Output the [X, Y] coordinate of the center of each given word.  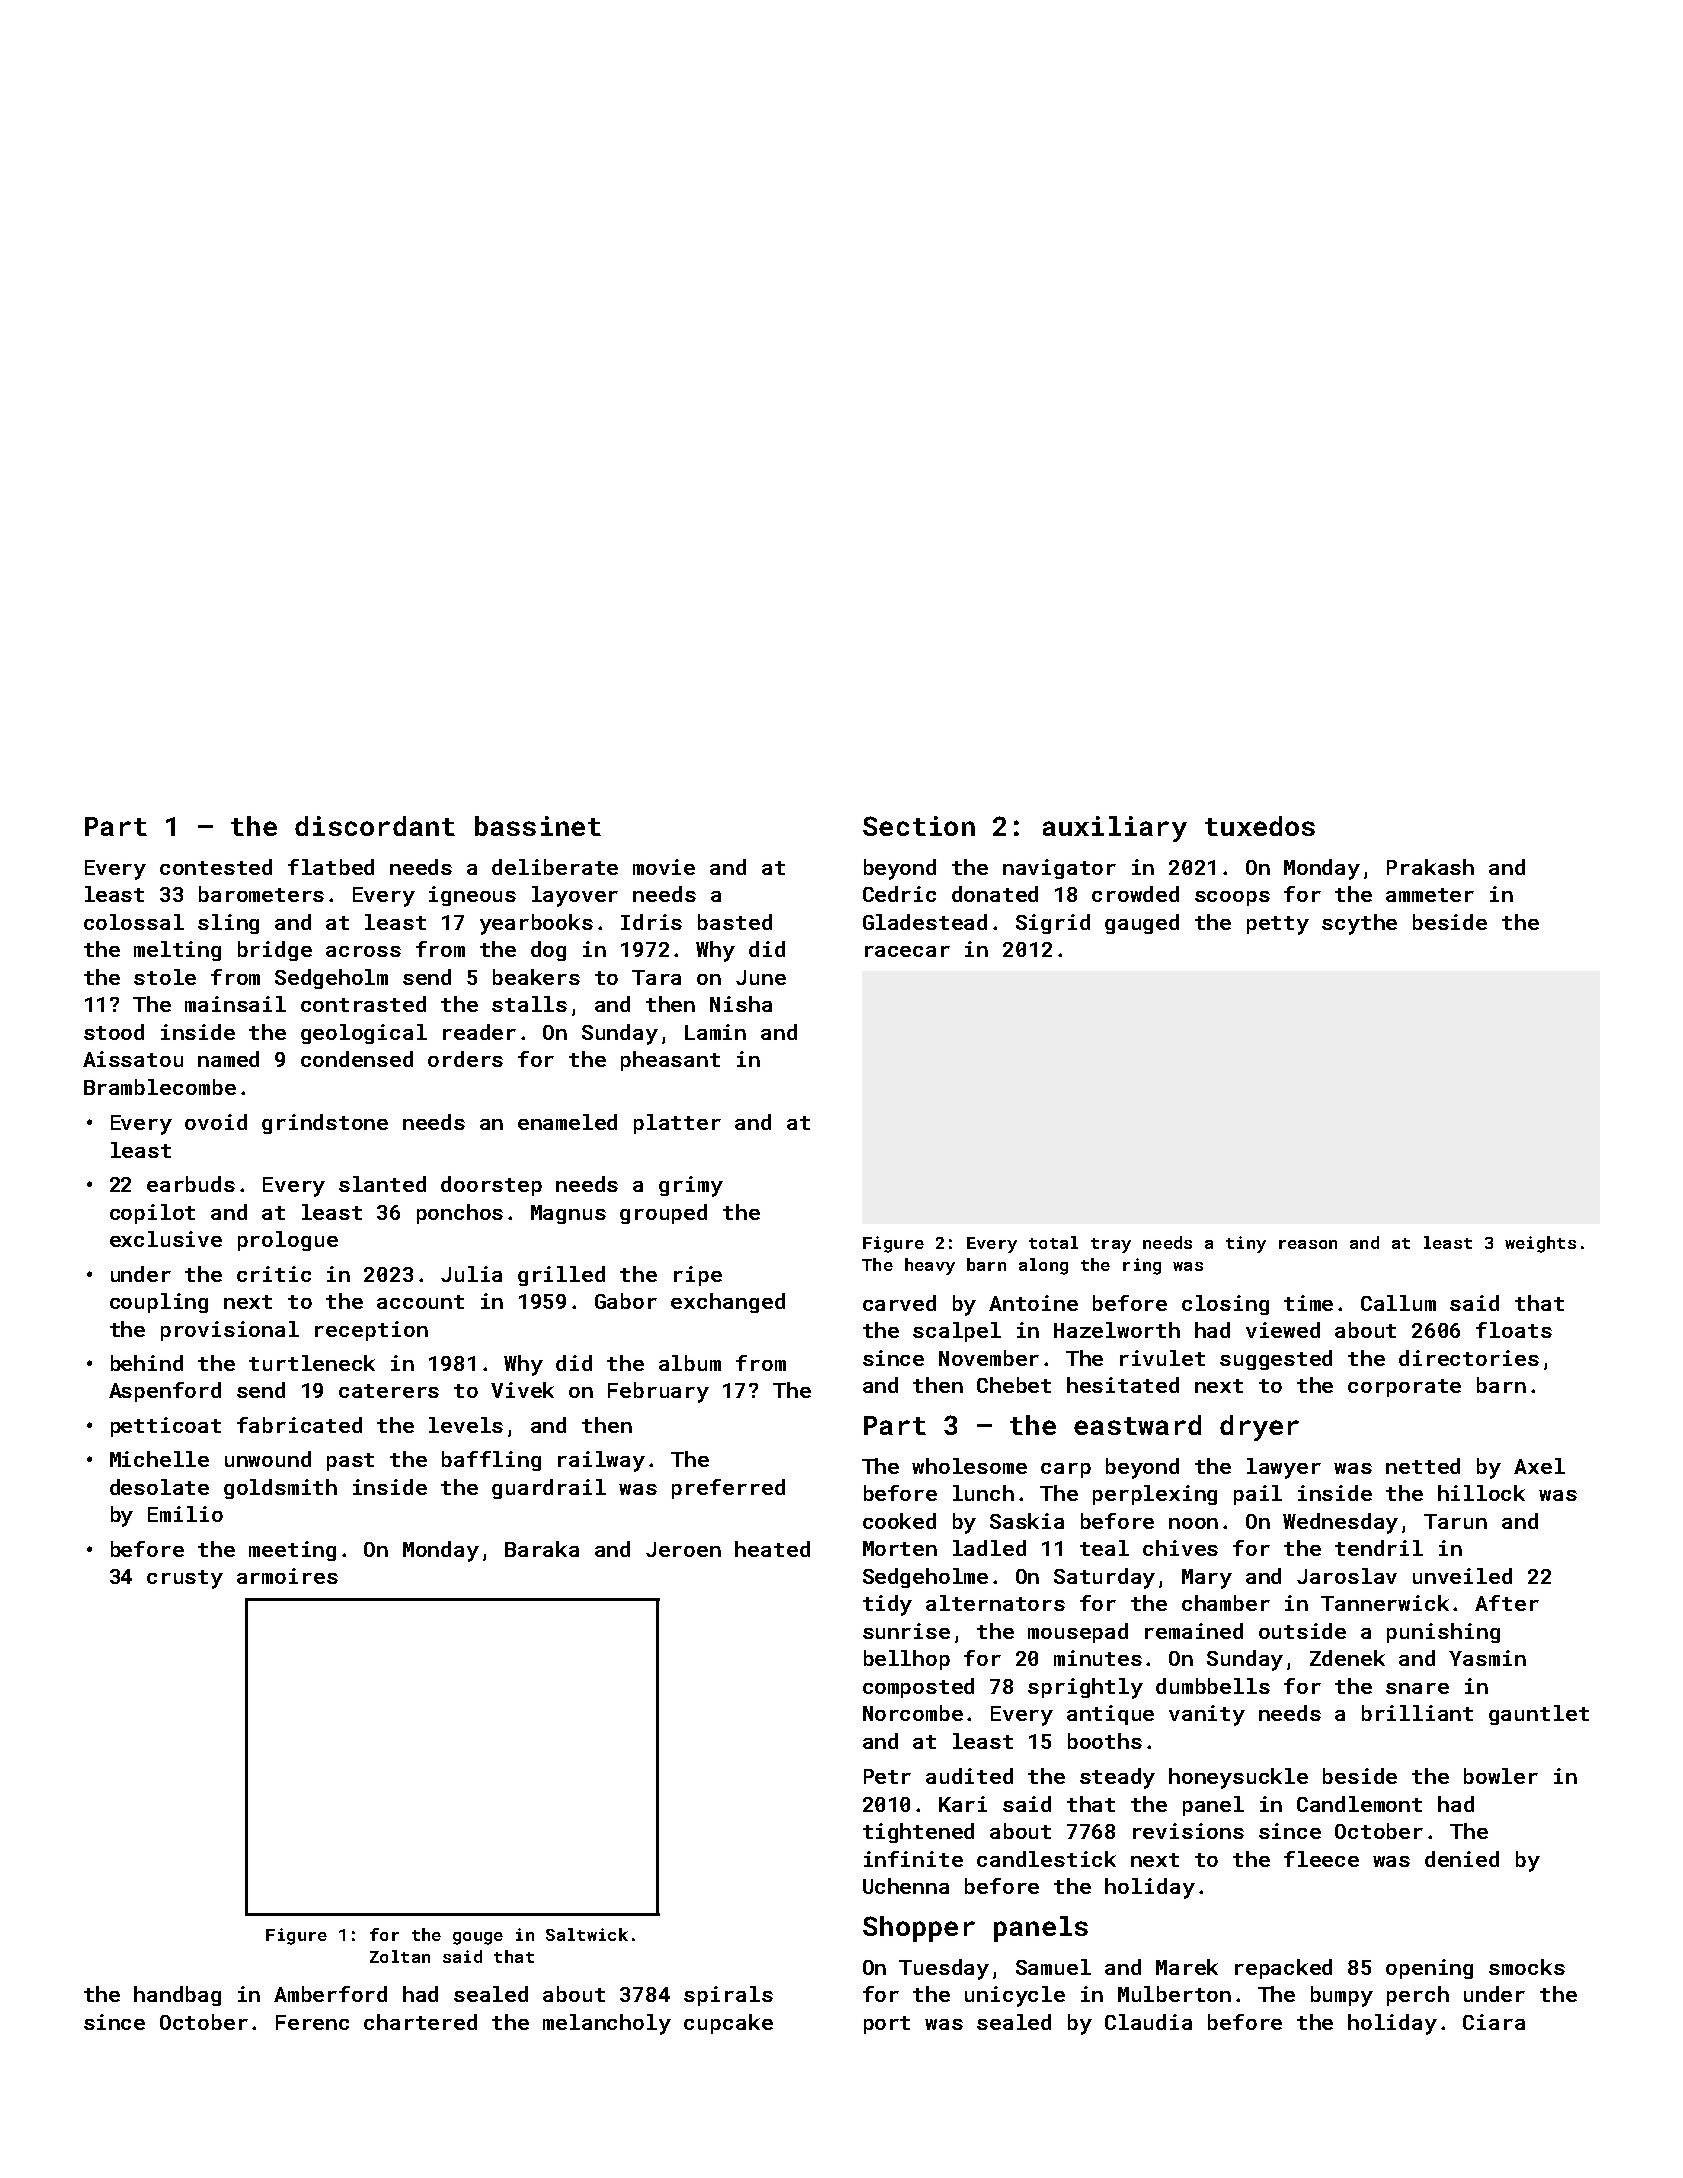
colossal [134, 922]
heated [772, 1549]
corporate [1404, 1388]
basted [735, 922]
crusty [185, 1579]
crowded [1135, 894]
